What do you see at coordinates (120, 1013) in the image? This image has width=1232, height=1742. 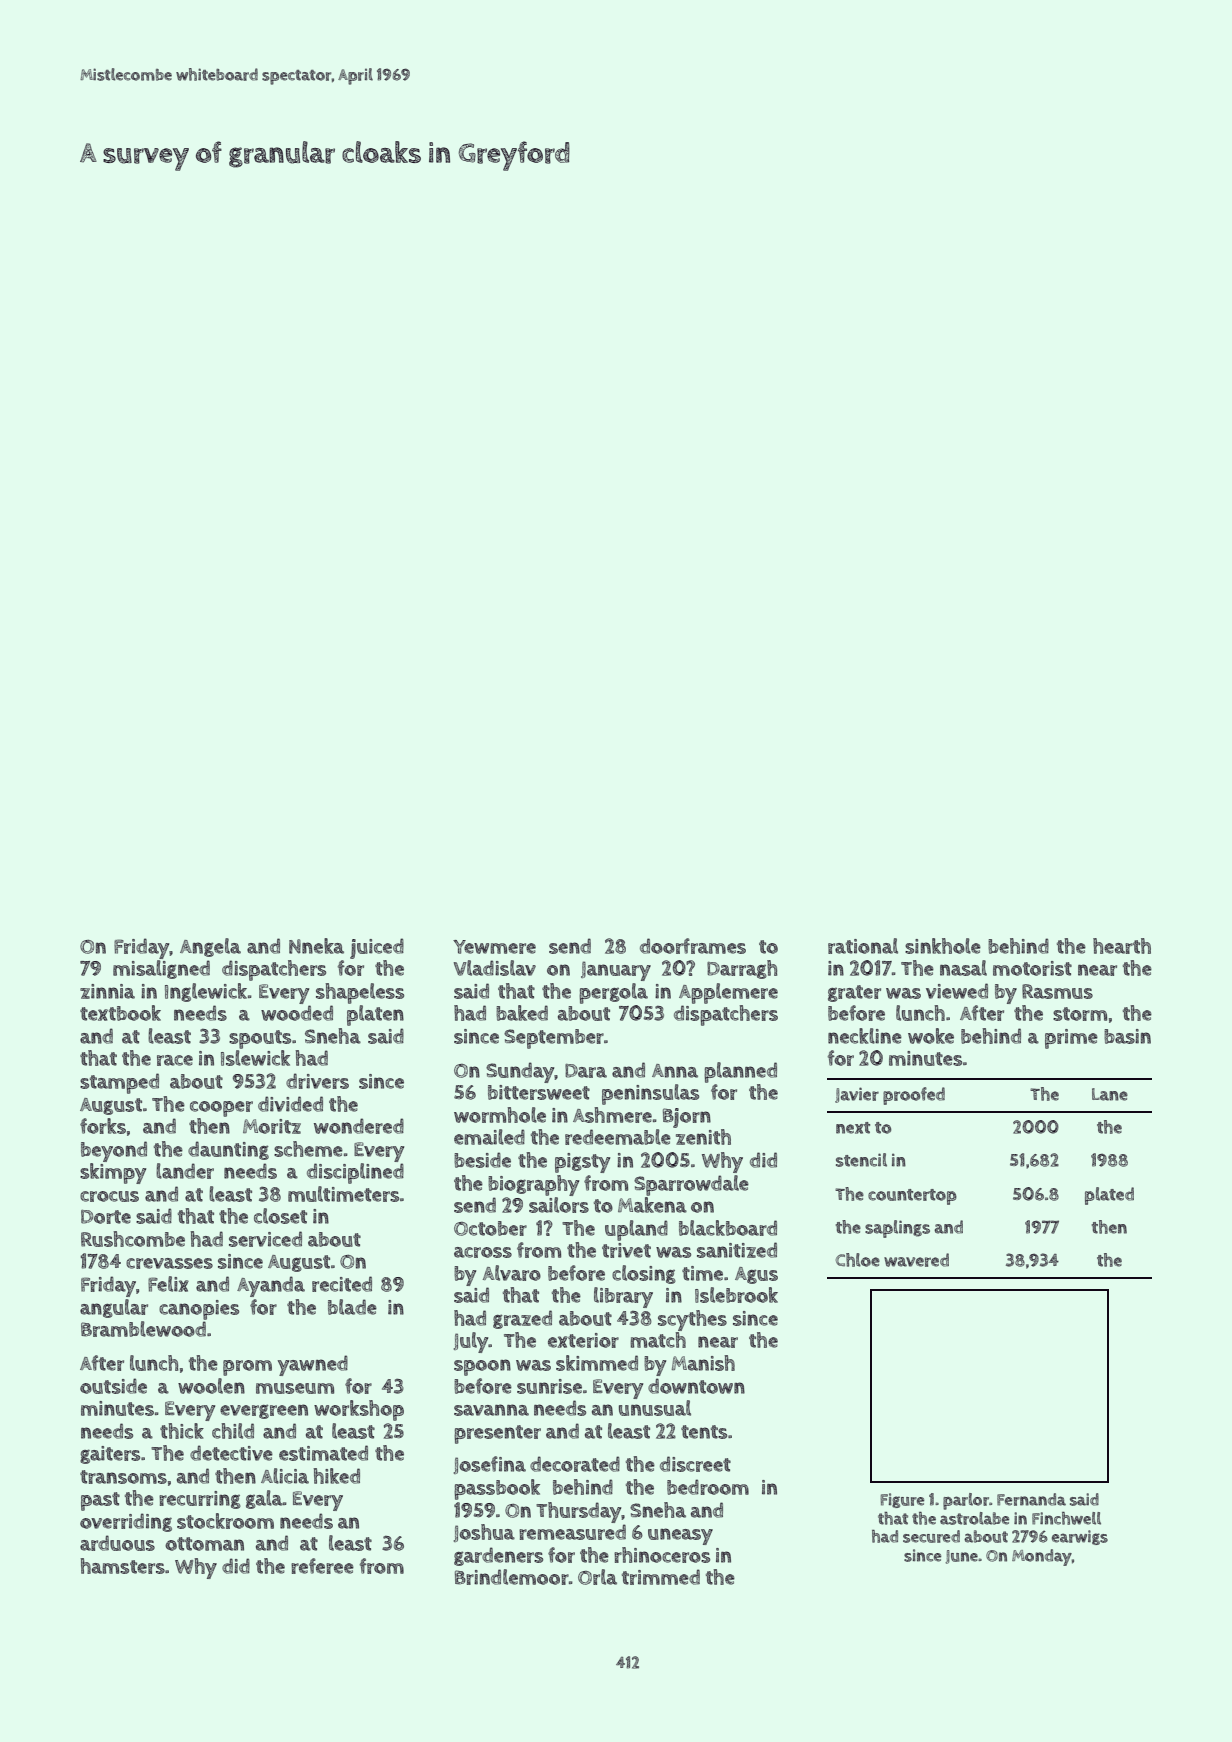 I see `textbook` at bounding box center [120, 1013].
